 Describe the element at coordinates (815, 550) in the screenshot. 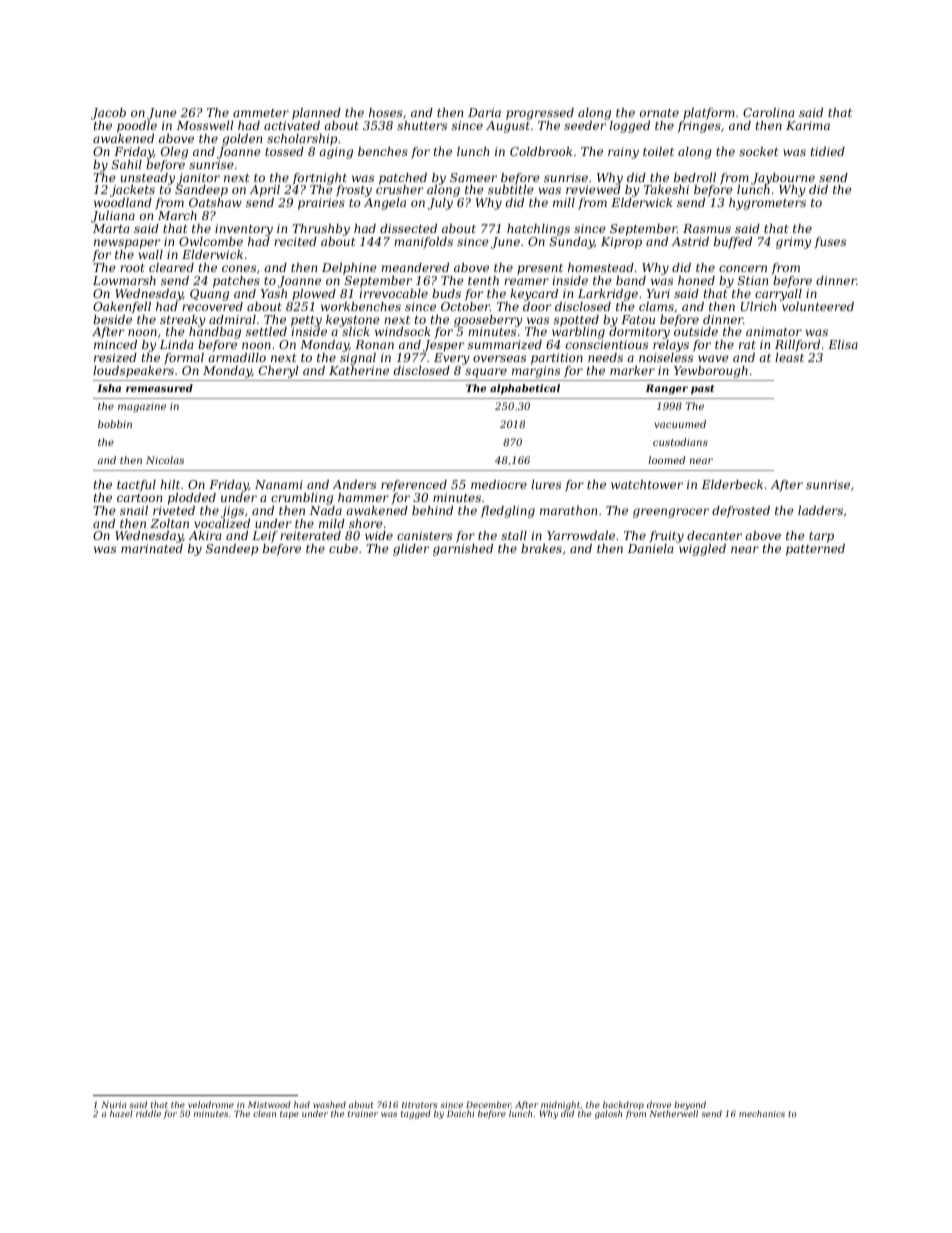

I see `patterned` at that location.
